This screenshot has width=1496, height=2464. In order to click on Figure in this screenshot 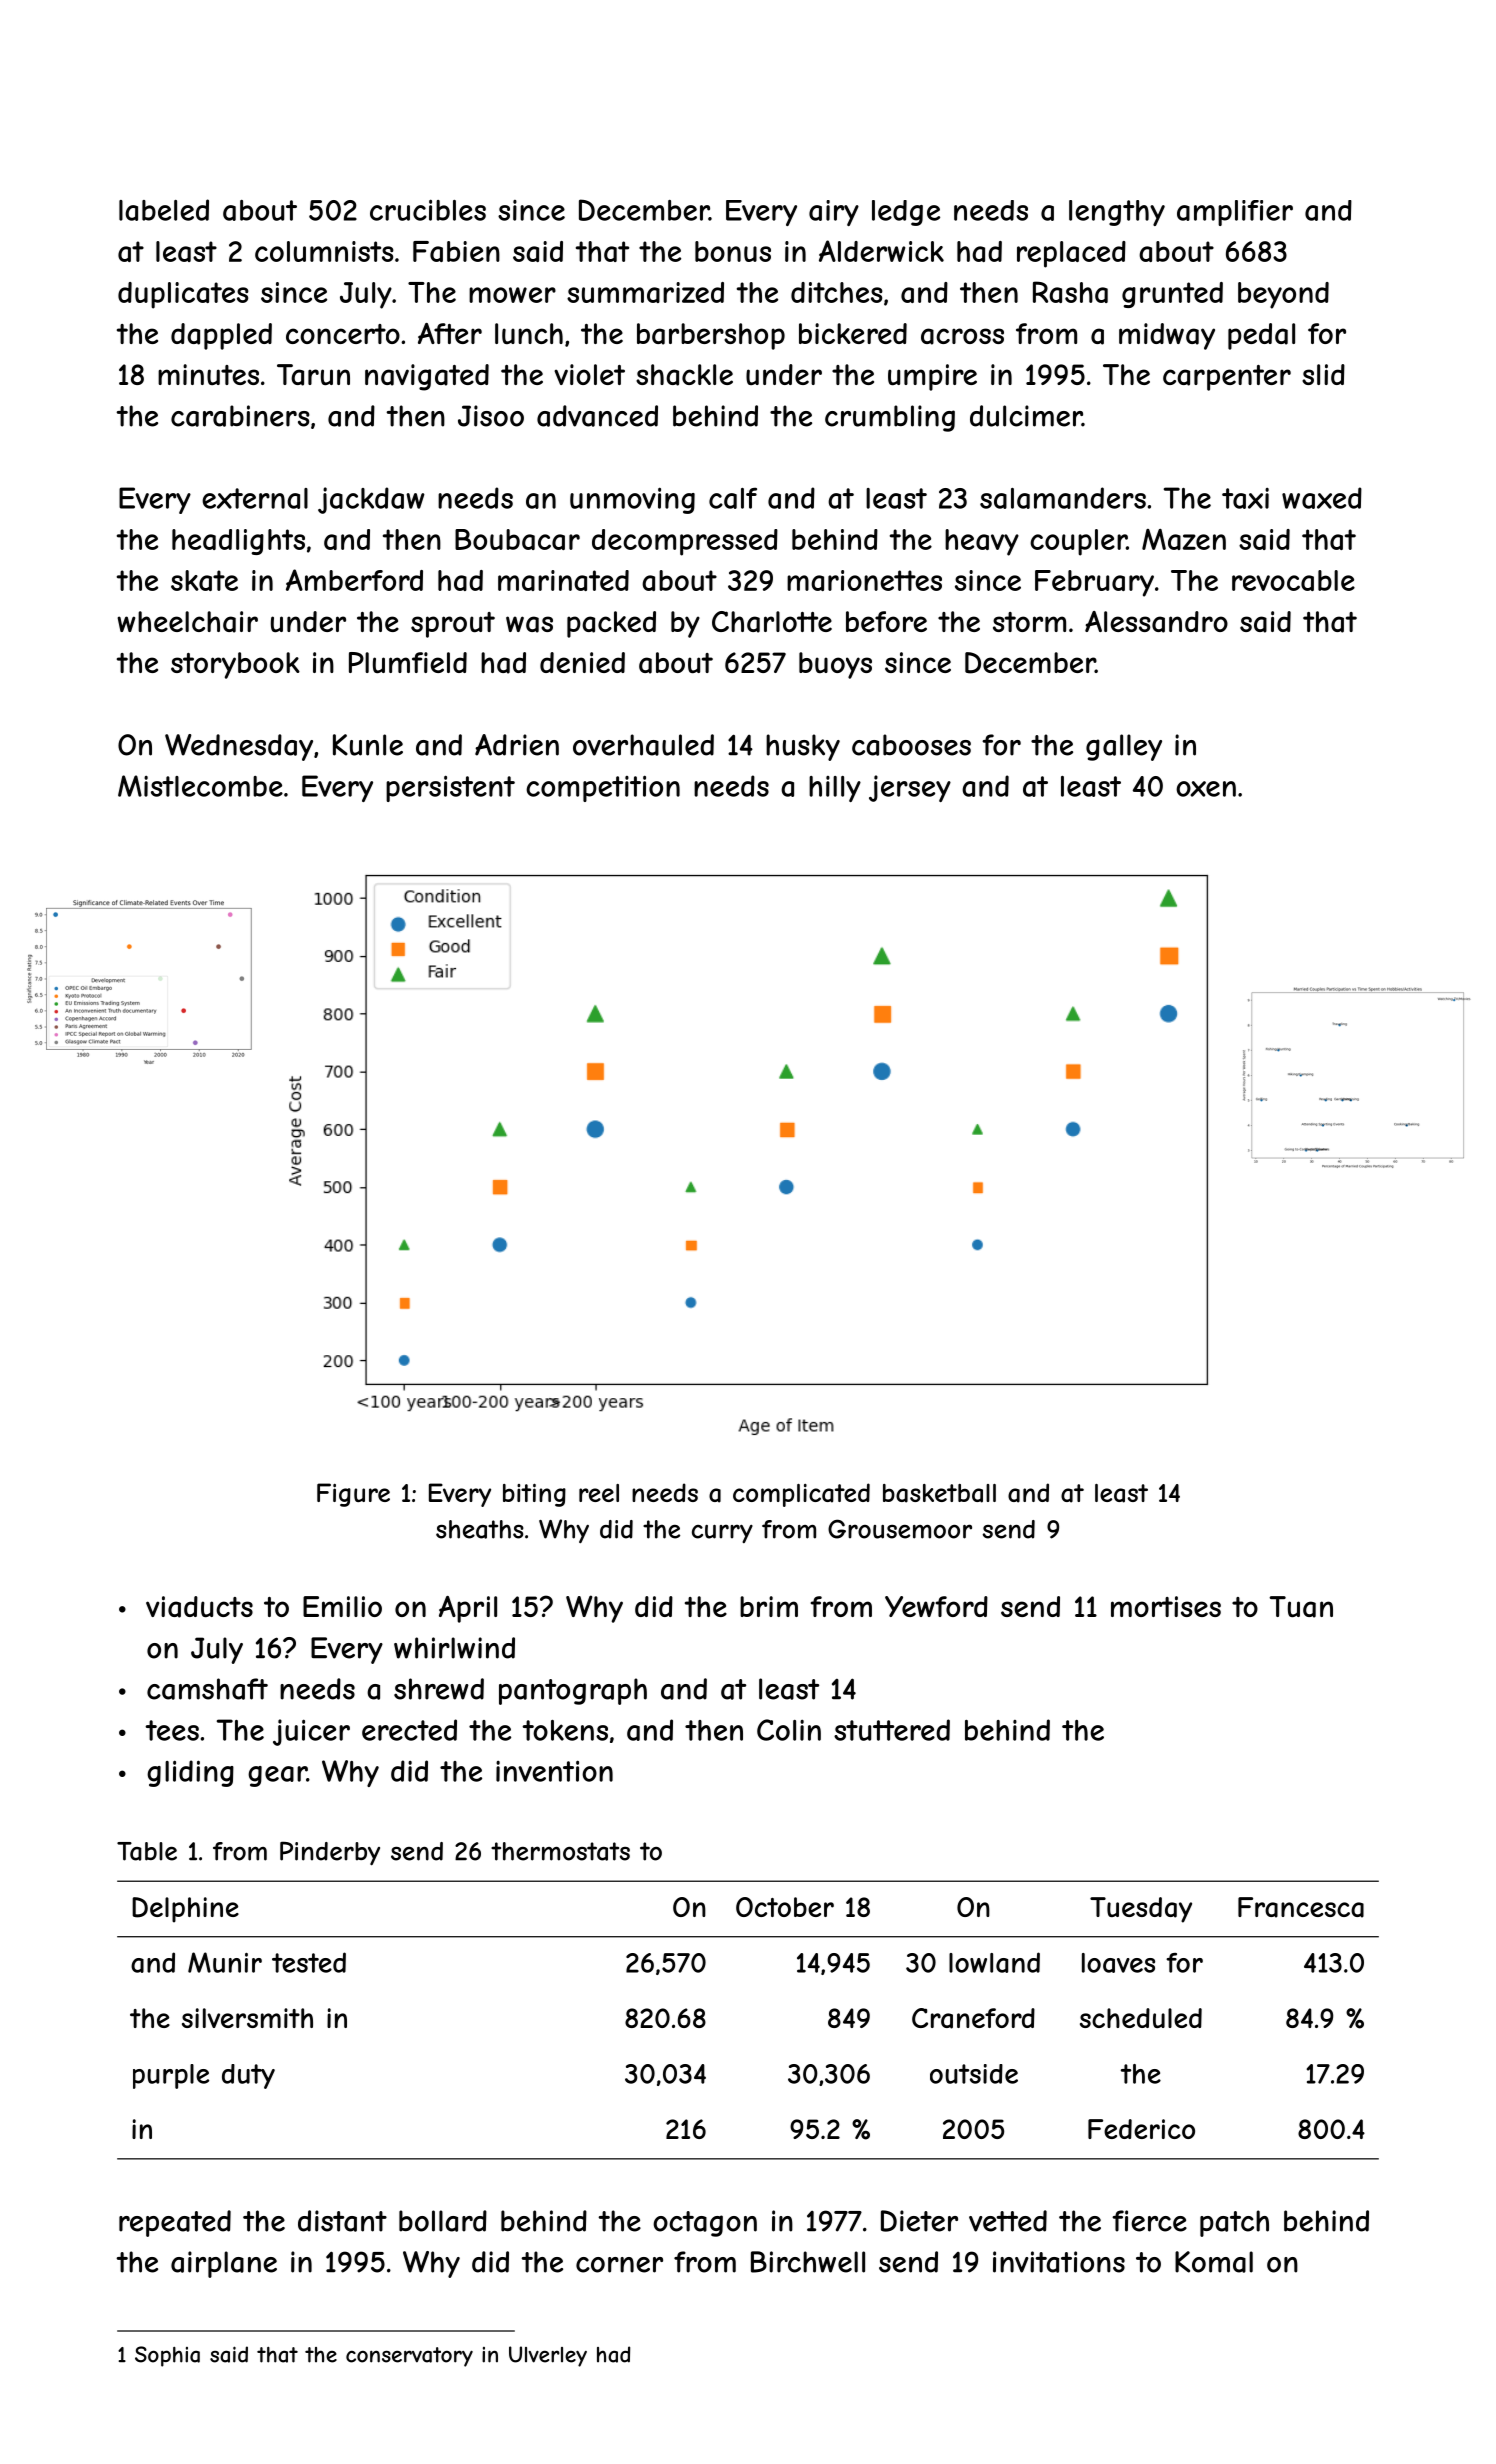, I will do `click(353, 1495)`.
